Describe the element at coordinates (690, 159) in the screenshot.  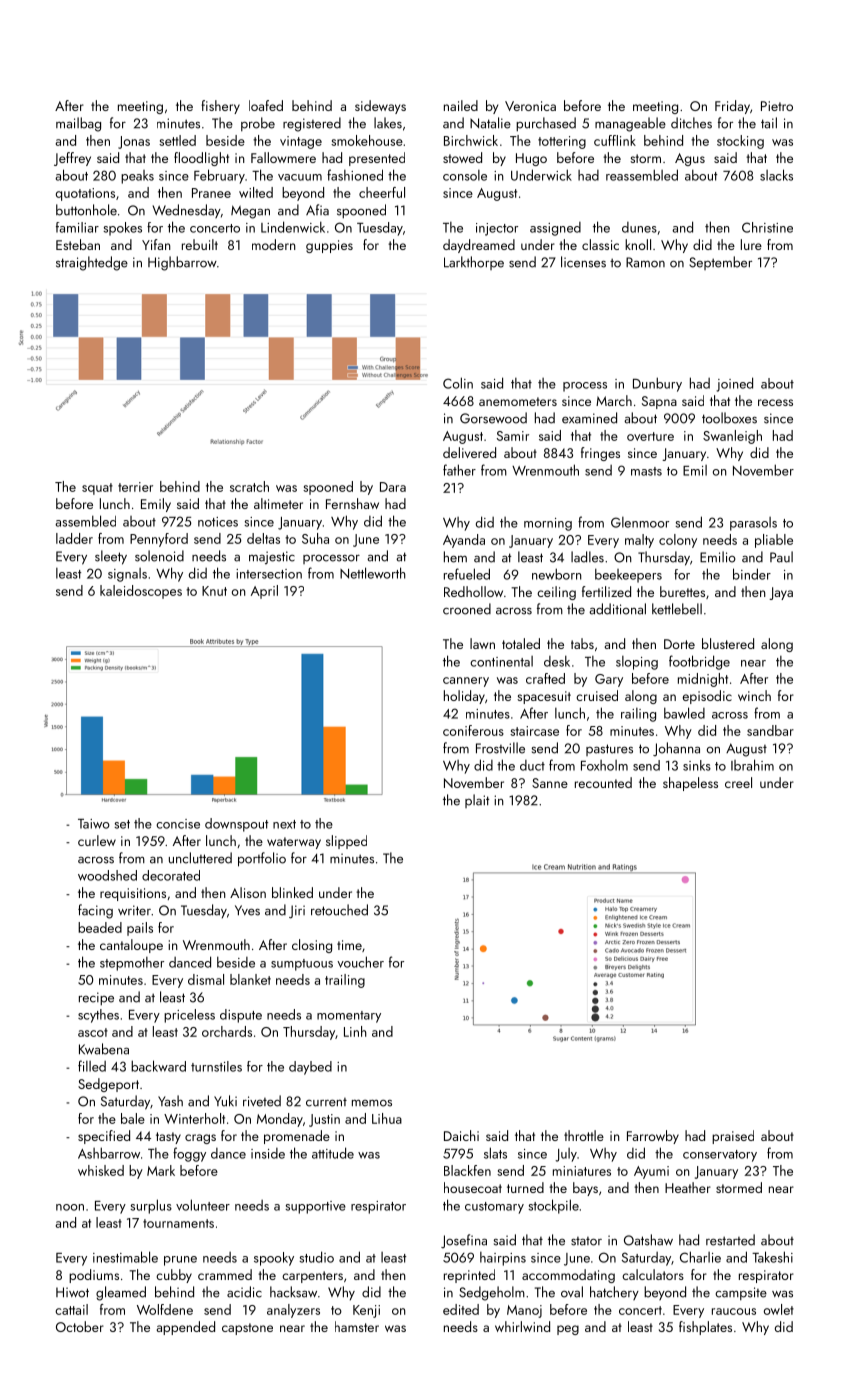
I see `Agus` at that location.
